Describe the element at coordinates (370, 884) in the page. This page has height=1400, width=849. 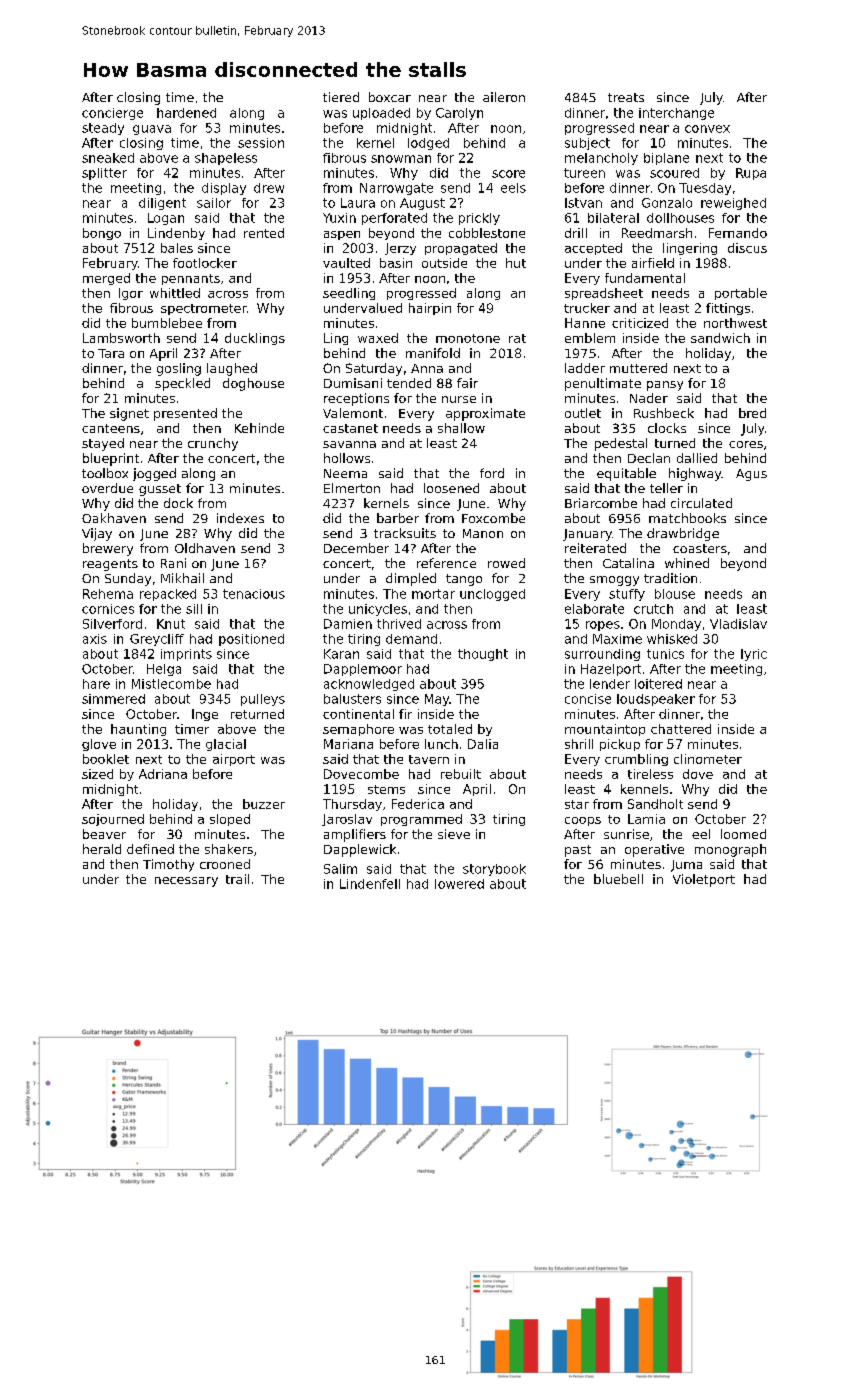
I see `Lindenfell` at that location.
